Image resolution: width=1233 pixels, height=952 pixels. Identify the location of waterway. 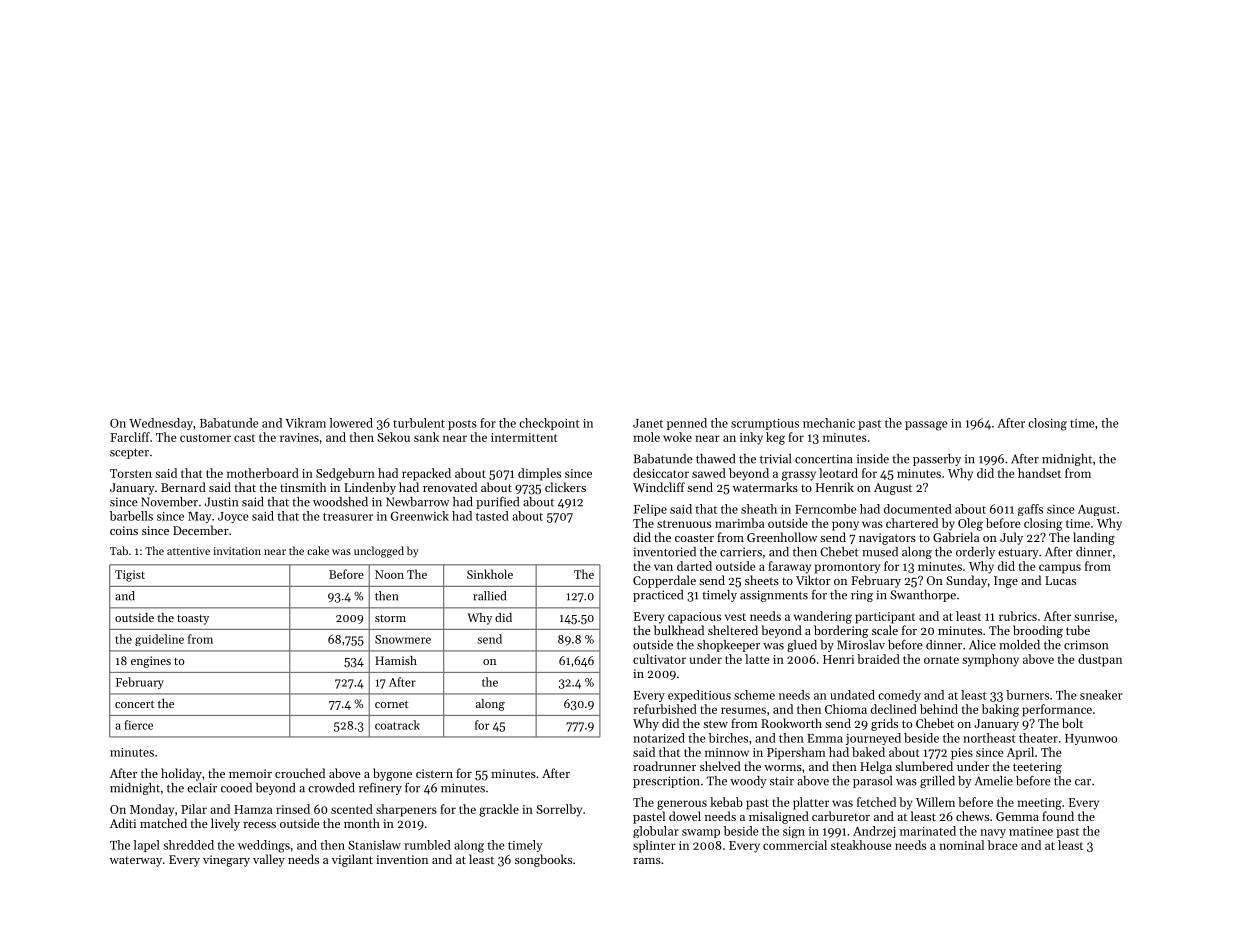
(136, 861).
